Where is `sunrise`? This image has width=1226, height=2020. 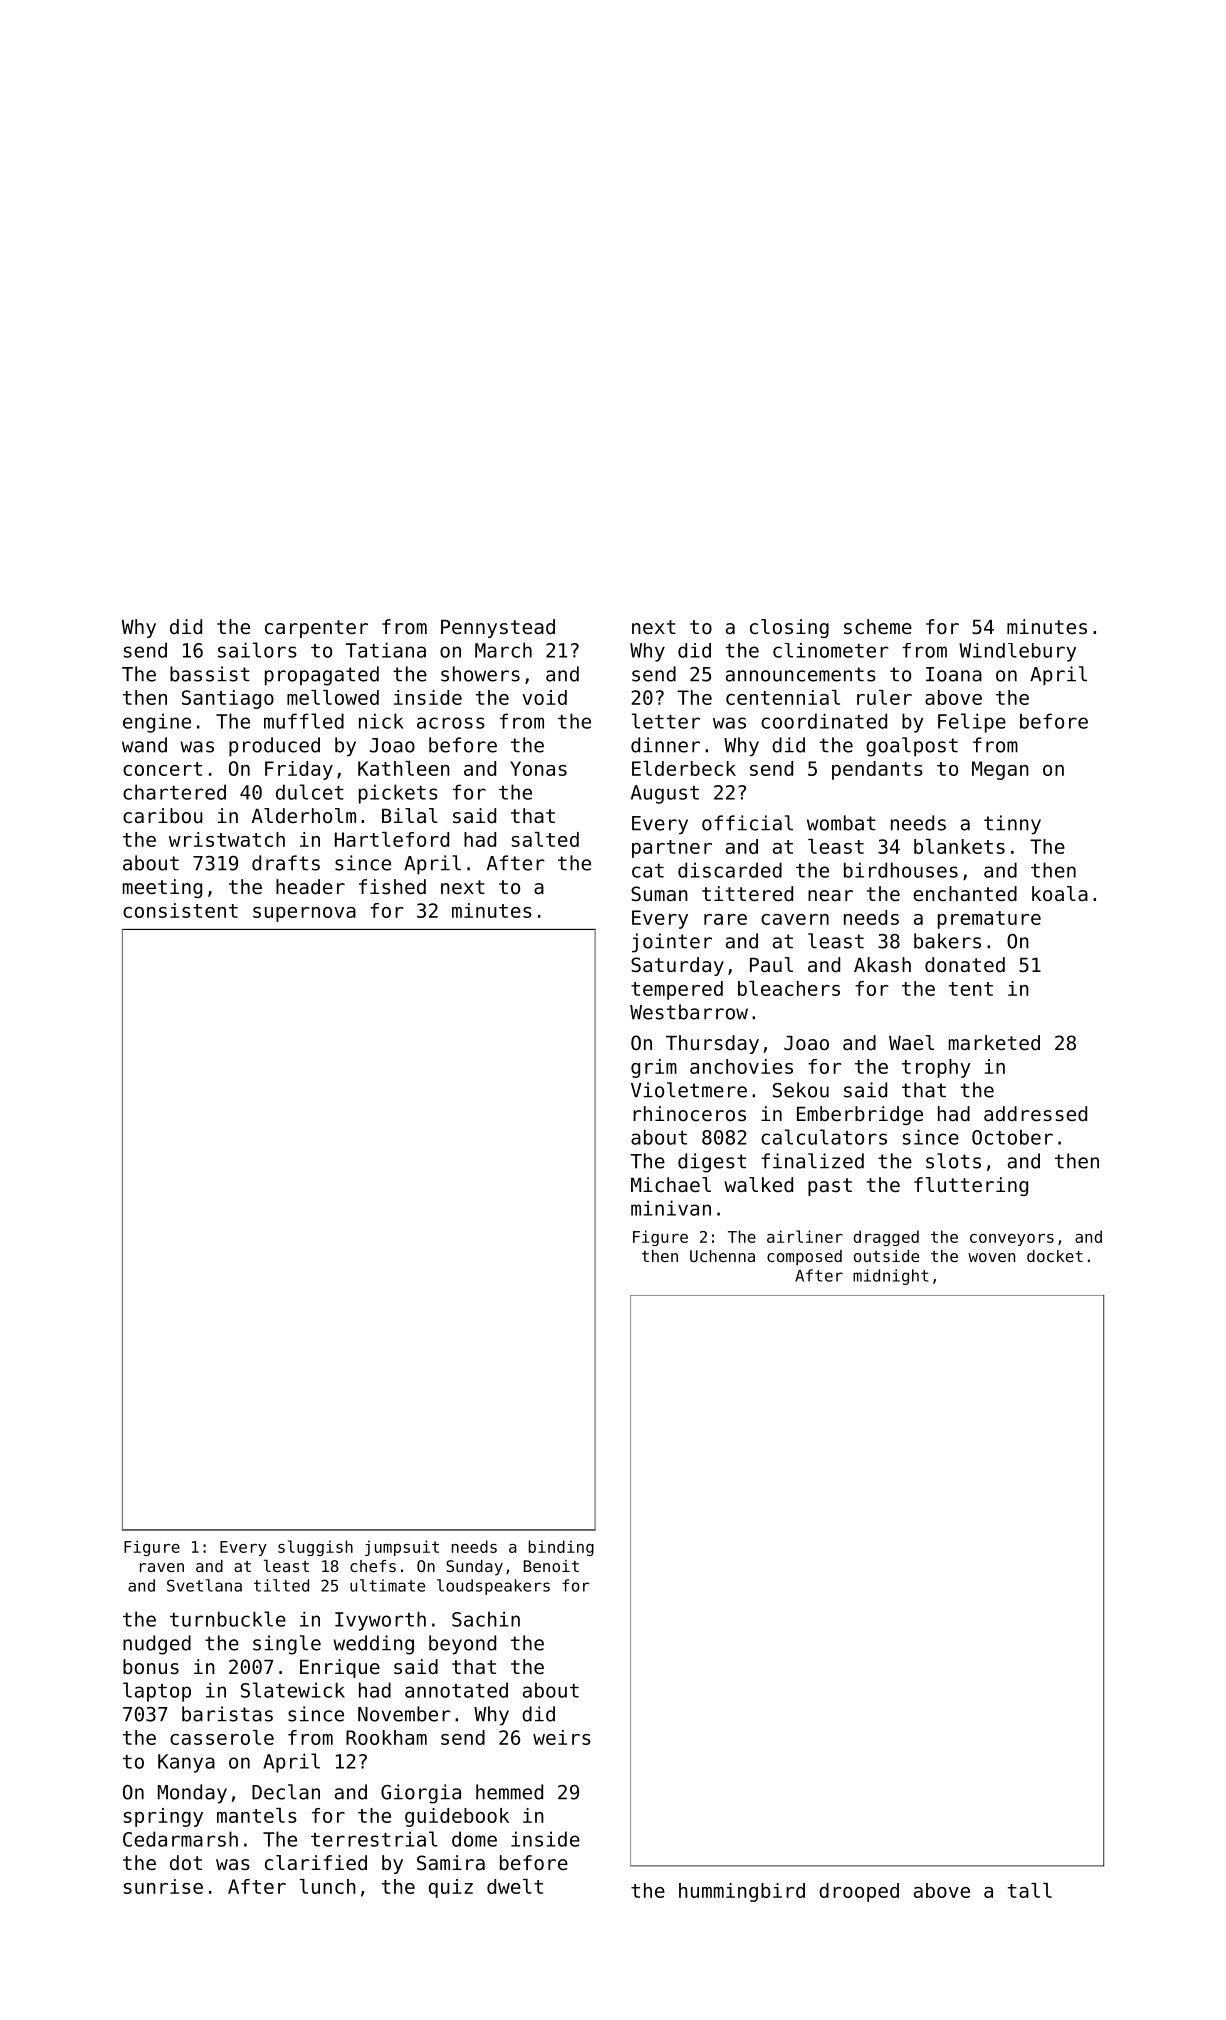 sunrise is located at coordinates (163, 1886).
